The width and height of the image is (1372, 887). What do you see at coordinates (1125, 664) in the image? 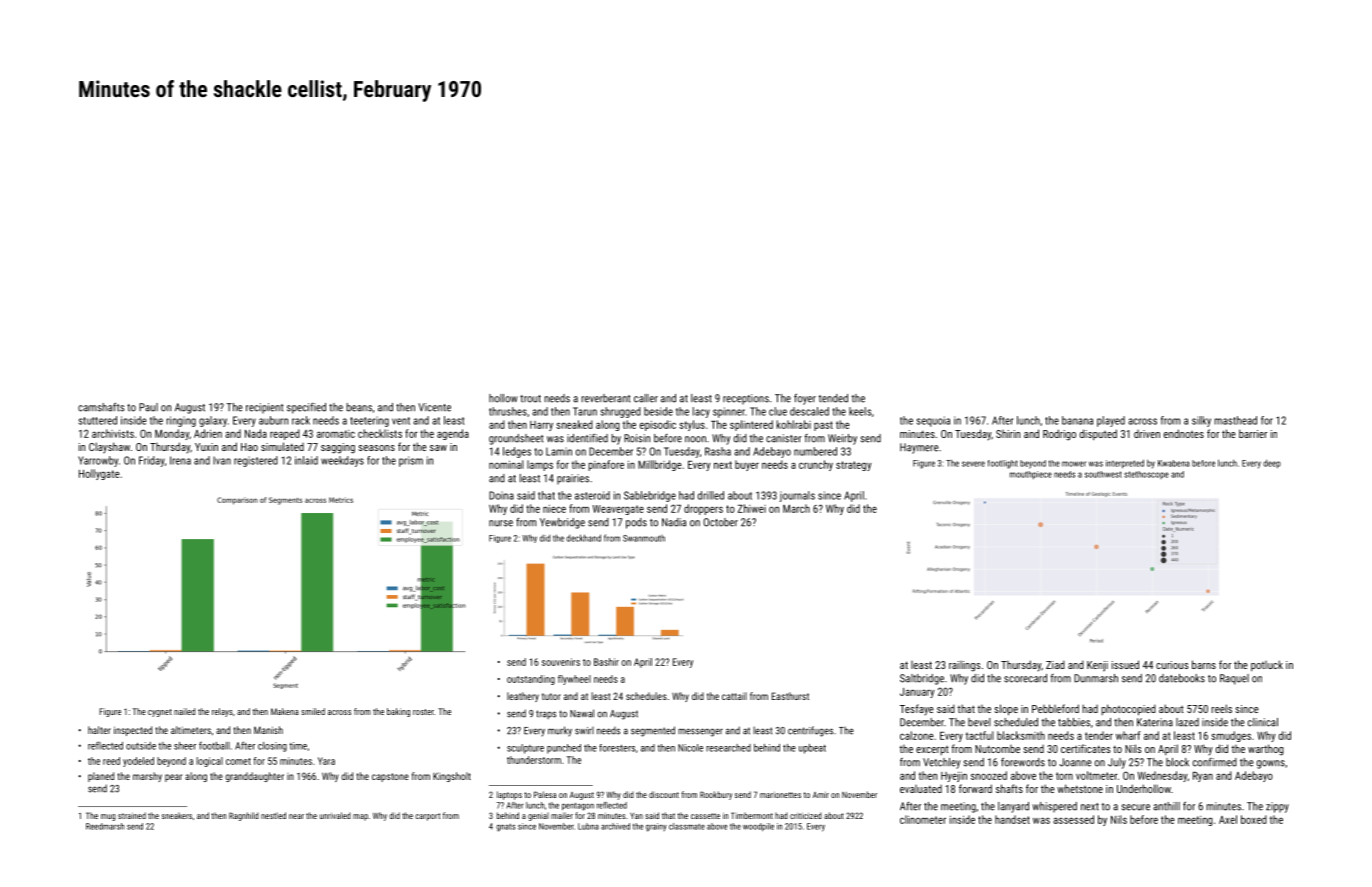
I see `issued` at bounding box center [1125, 664].
